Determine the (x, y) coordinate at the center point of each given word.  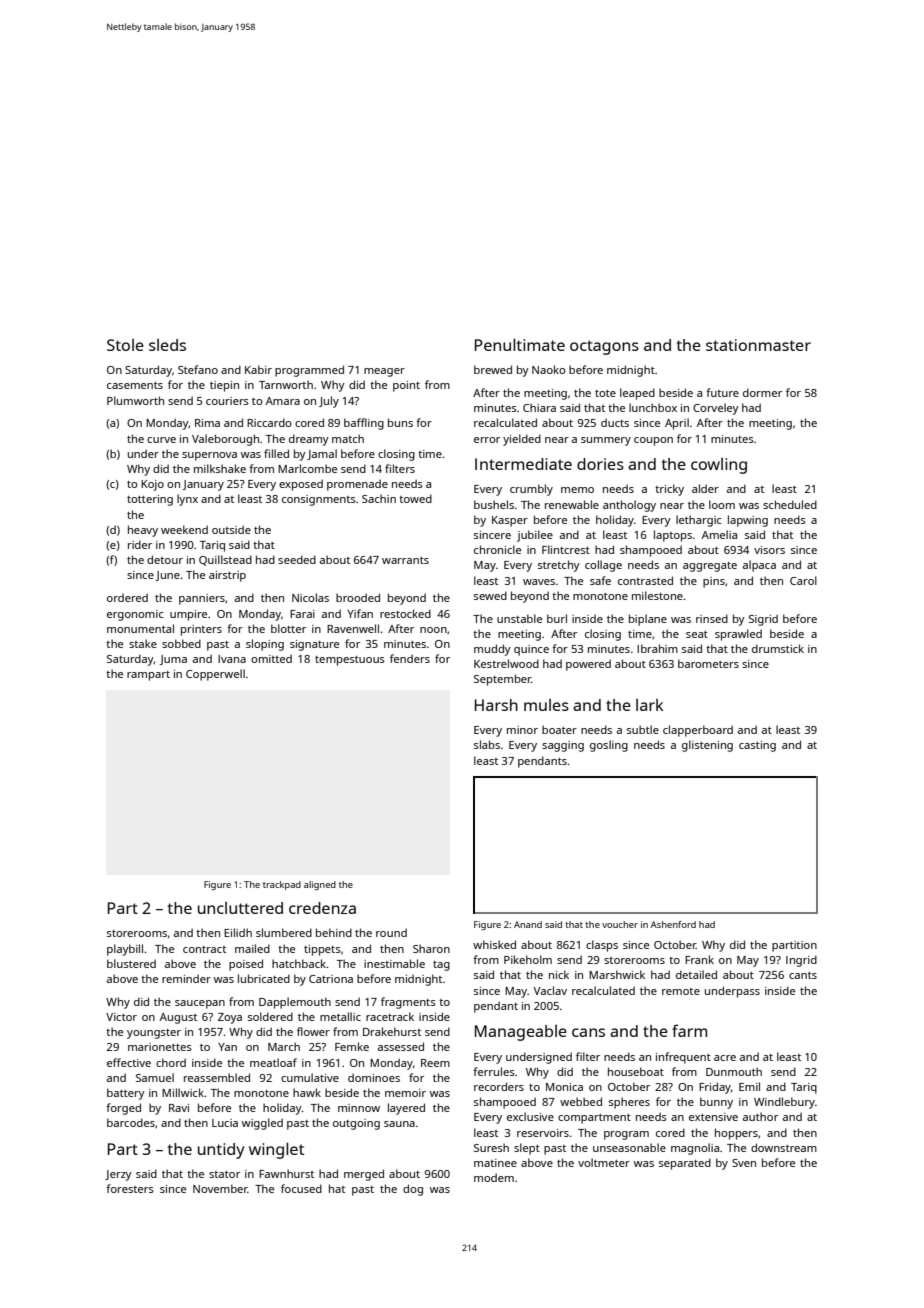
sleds (167, 345)
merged (364, 1175)
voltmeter (604, 1162)
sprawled (738, 635)
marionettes (160, 1047)
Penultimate (520, 344)
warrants (405, 560)
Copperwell (215, 675)
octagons (604, 347)
